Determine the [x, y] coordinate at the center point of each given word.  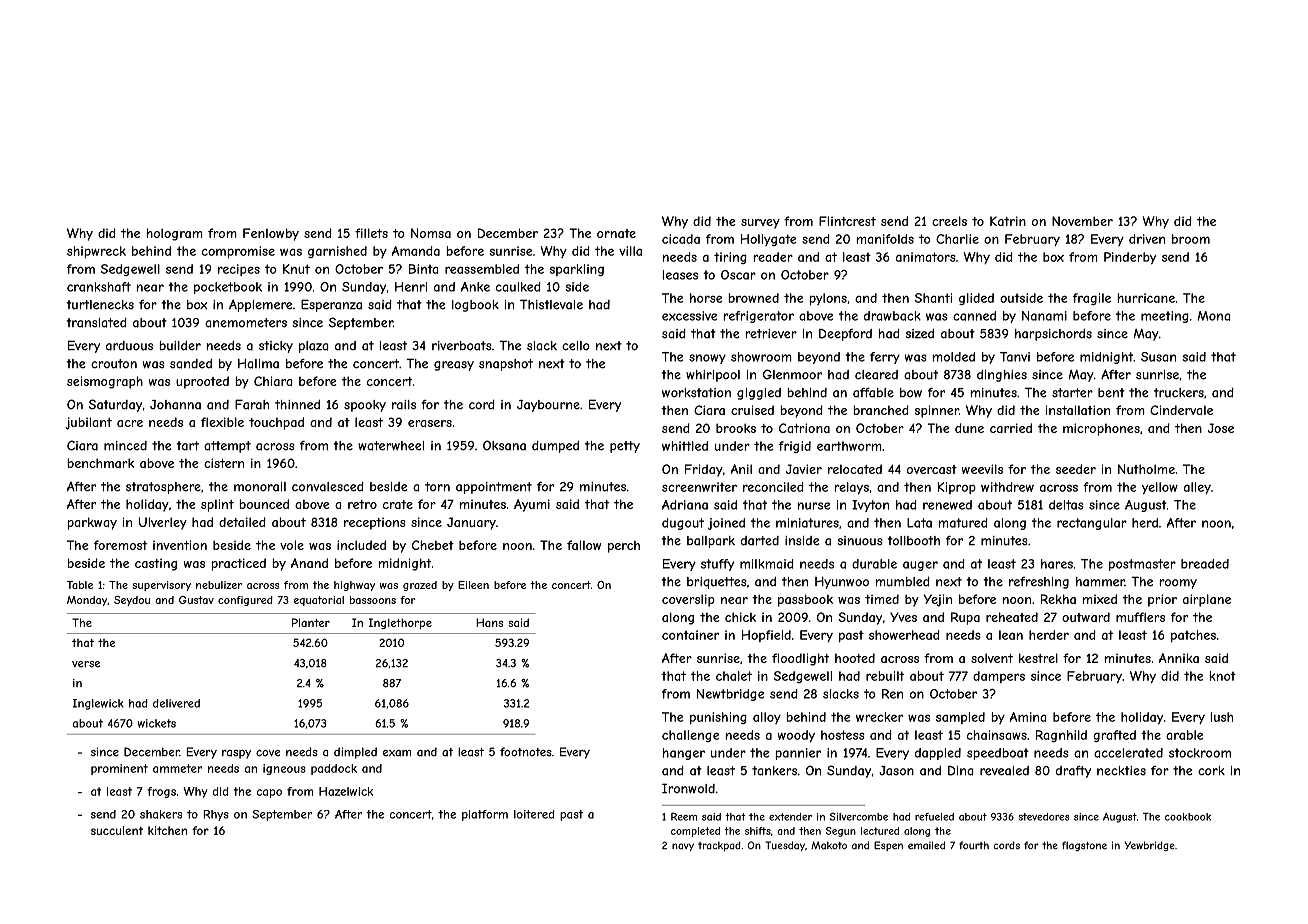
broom [1191, 239]
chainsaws [997, 735]
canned [974, 316]
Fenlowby [271, 234]
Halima [258, 363]
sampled [960, 718]
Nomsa [431, 233]
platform [485, 815]
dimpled [355, 753]
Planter [311, 622]
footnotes [526, 752]
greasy [454, 366]
